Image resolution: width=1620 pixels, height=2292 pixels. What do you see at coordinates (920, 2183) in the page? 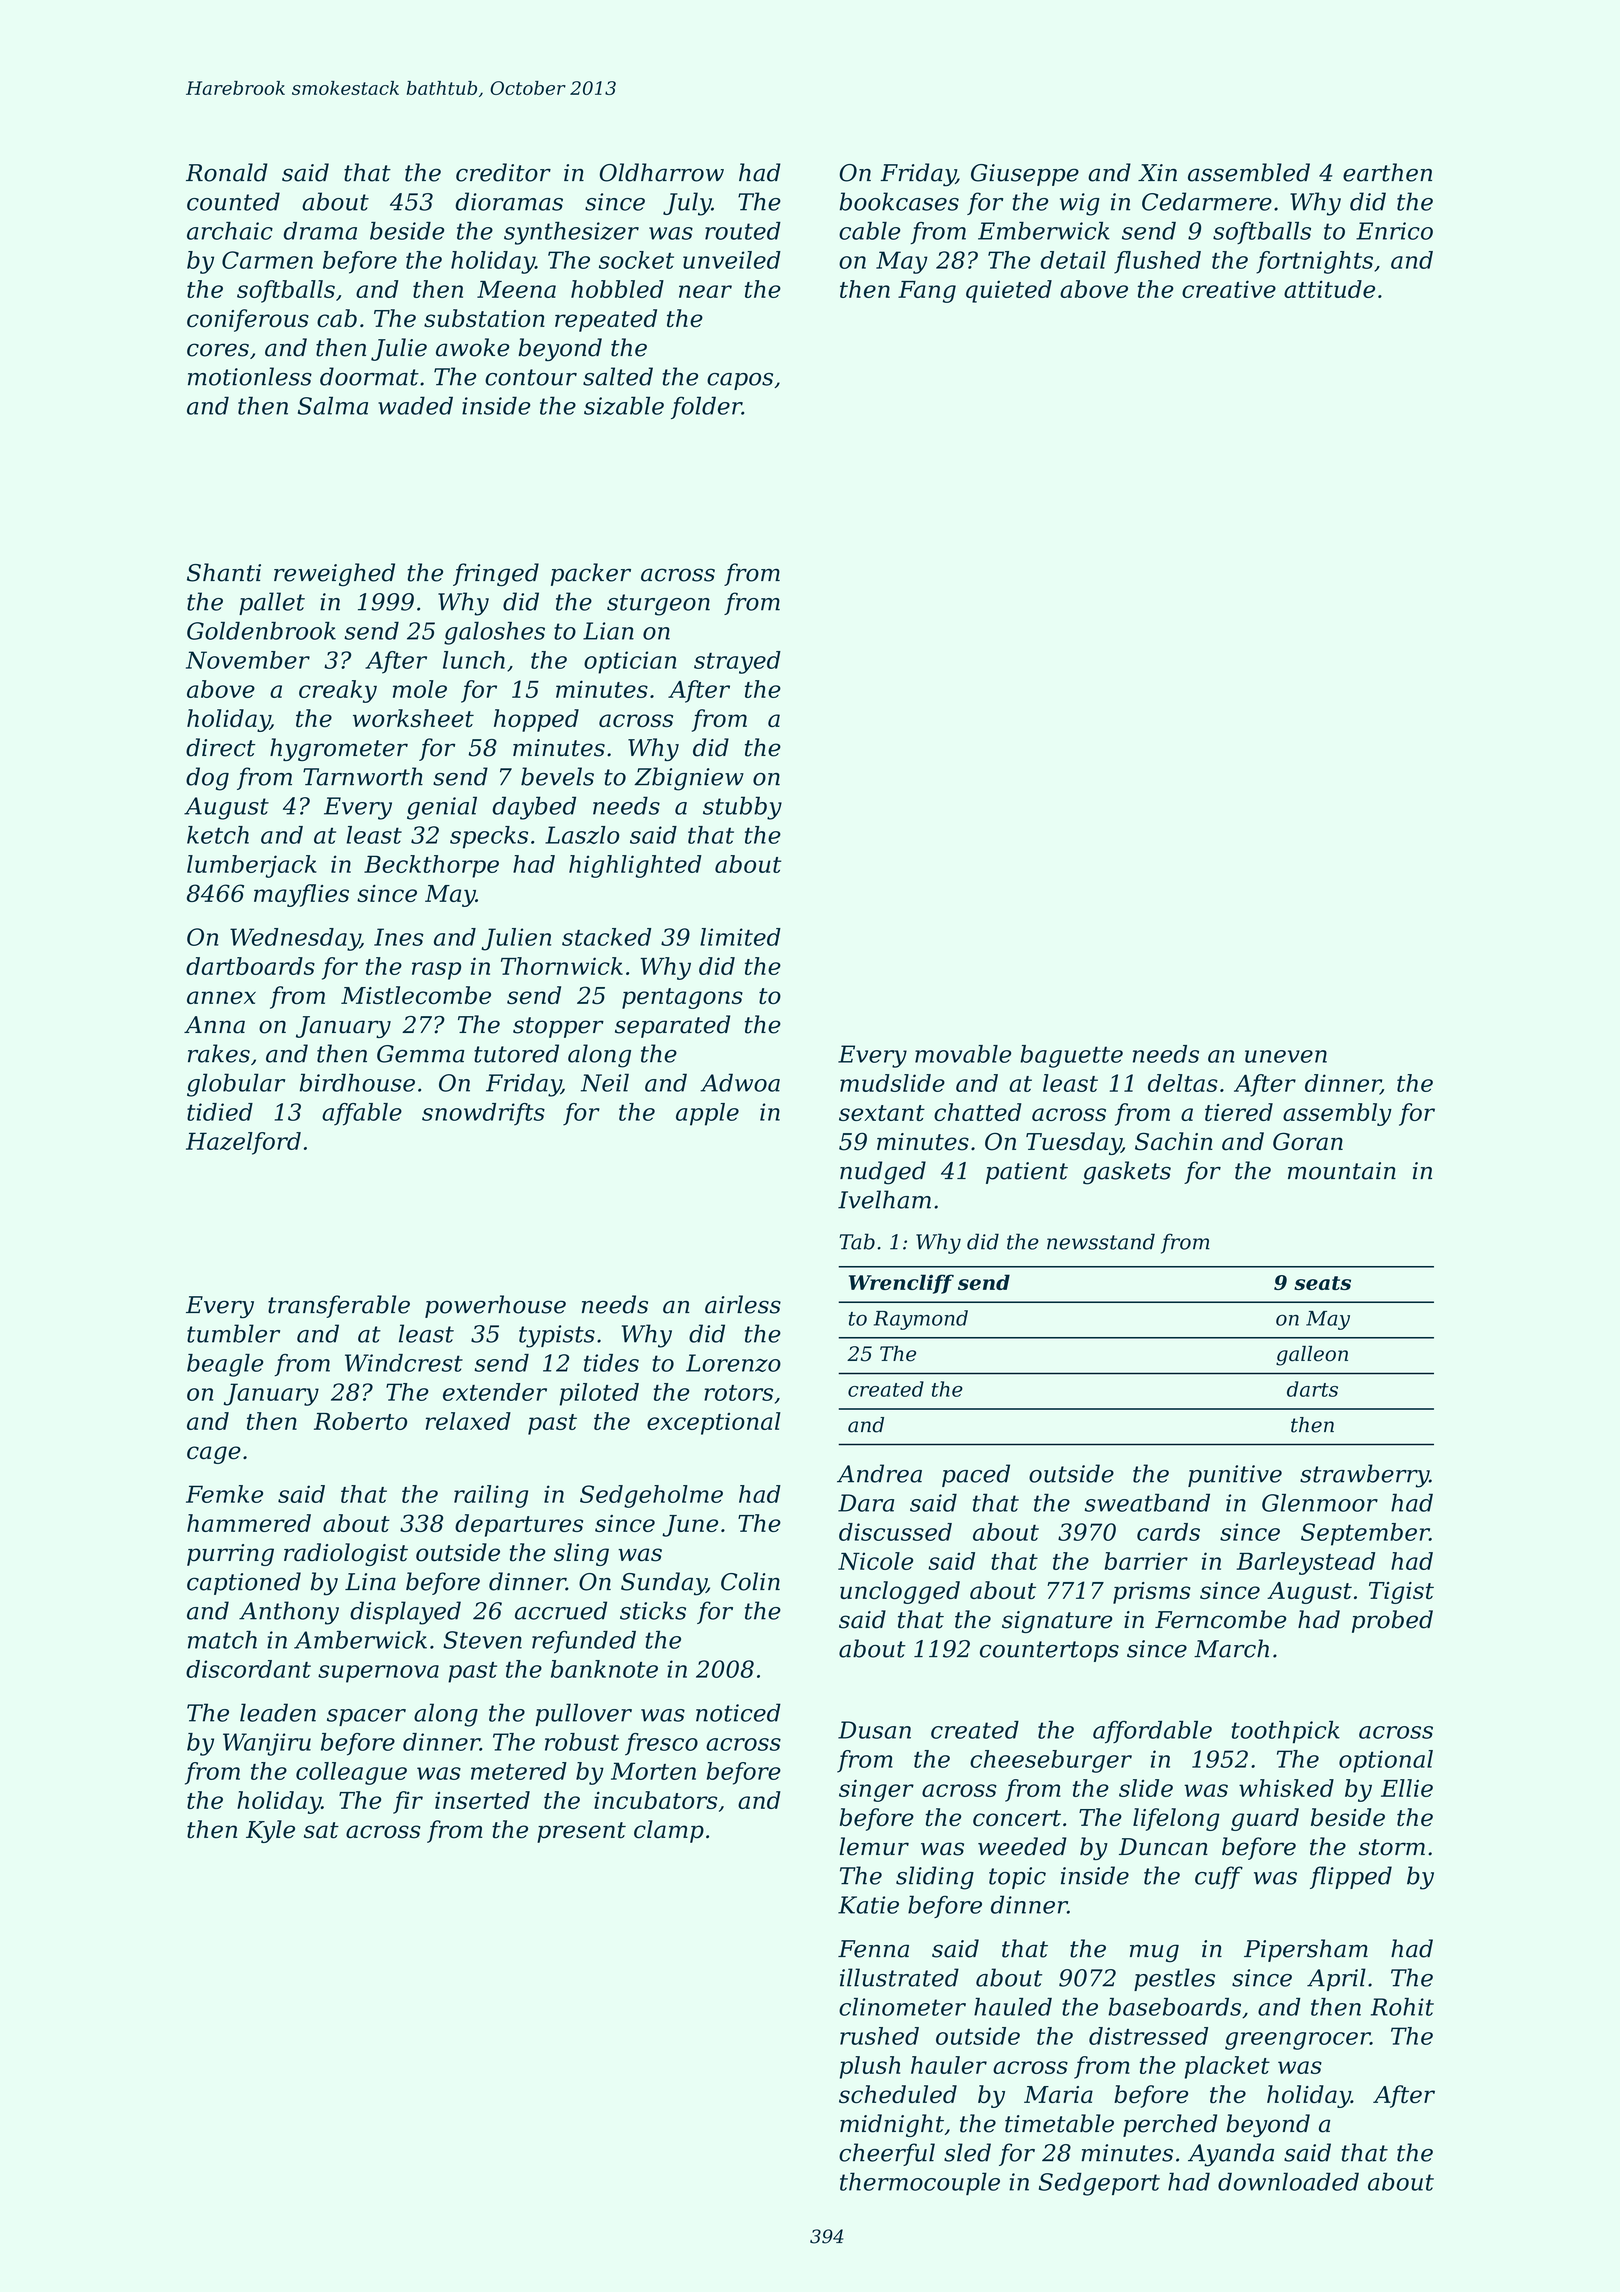
I see `thermocouple` at bounding box center [920, 2183].
